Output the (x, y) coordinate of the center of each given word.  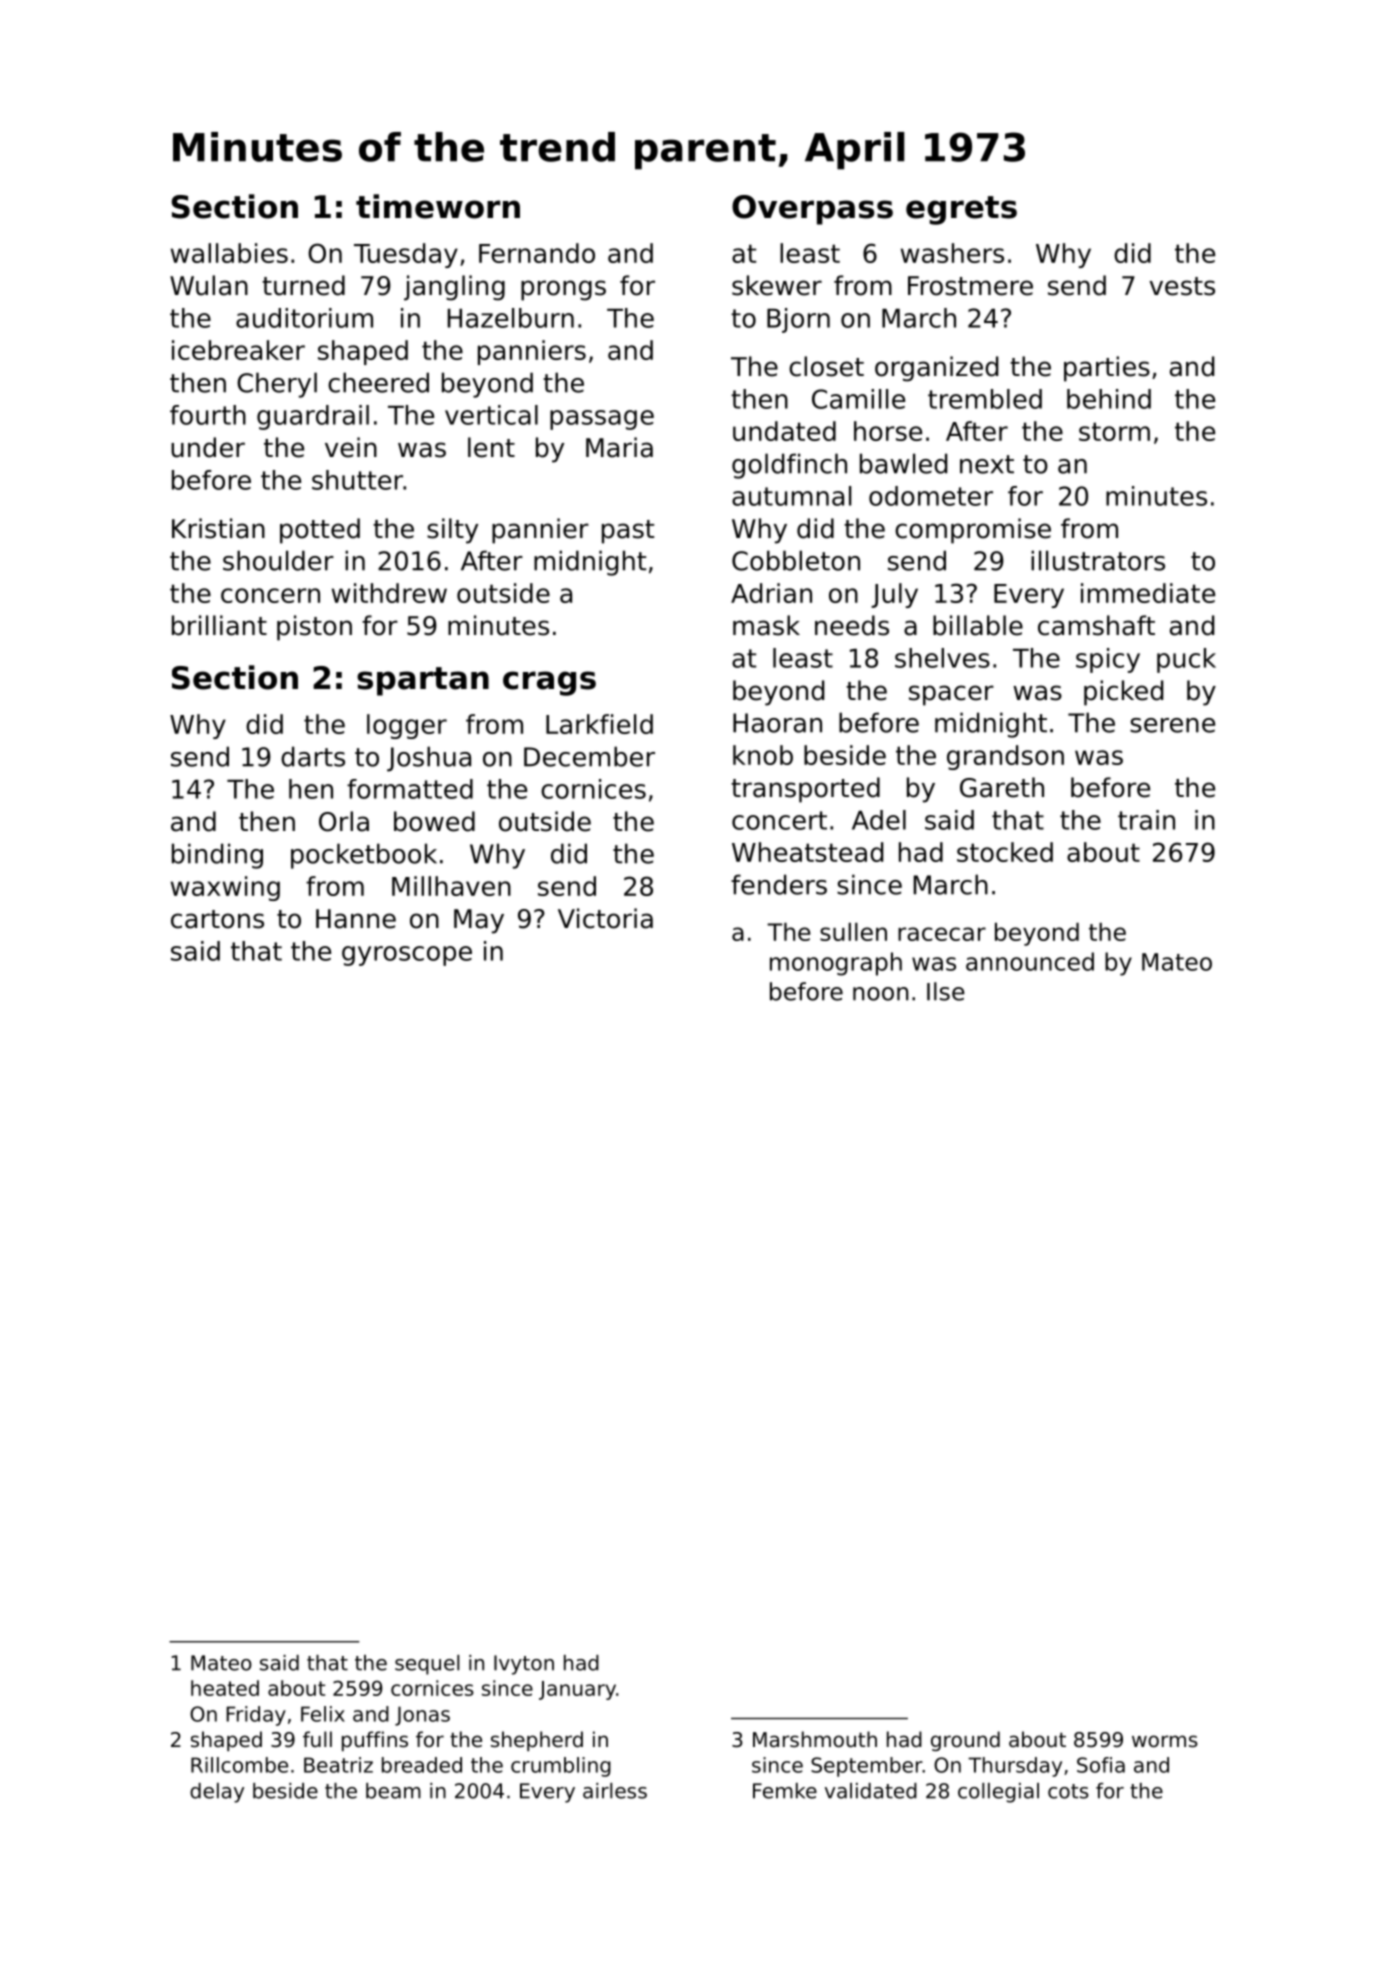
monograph (836, 964)
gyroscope (407, 956)
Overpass (812, 210)
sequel (427, 1665)
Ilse (946, 991)
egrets (961, 210)
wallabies (229, 253)
